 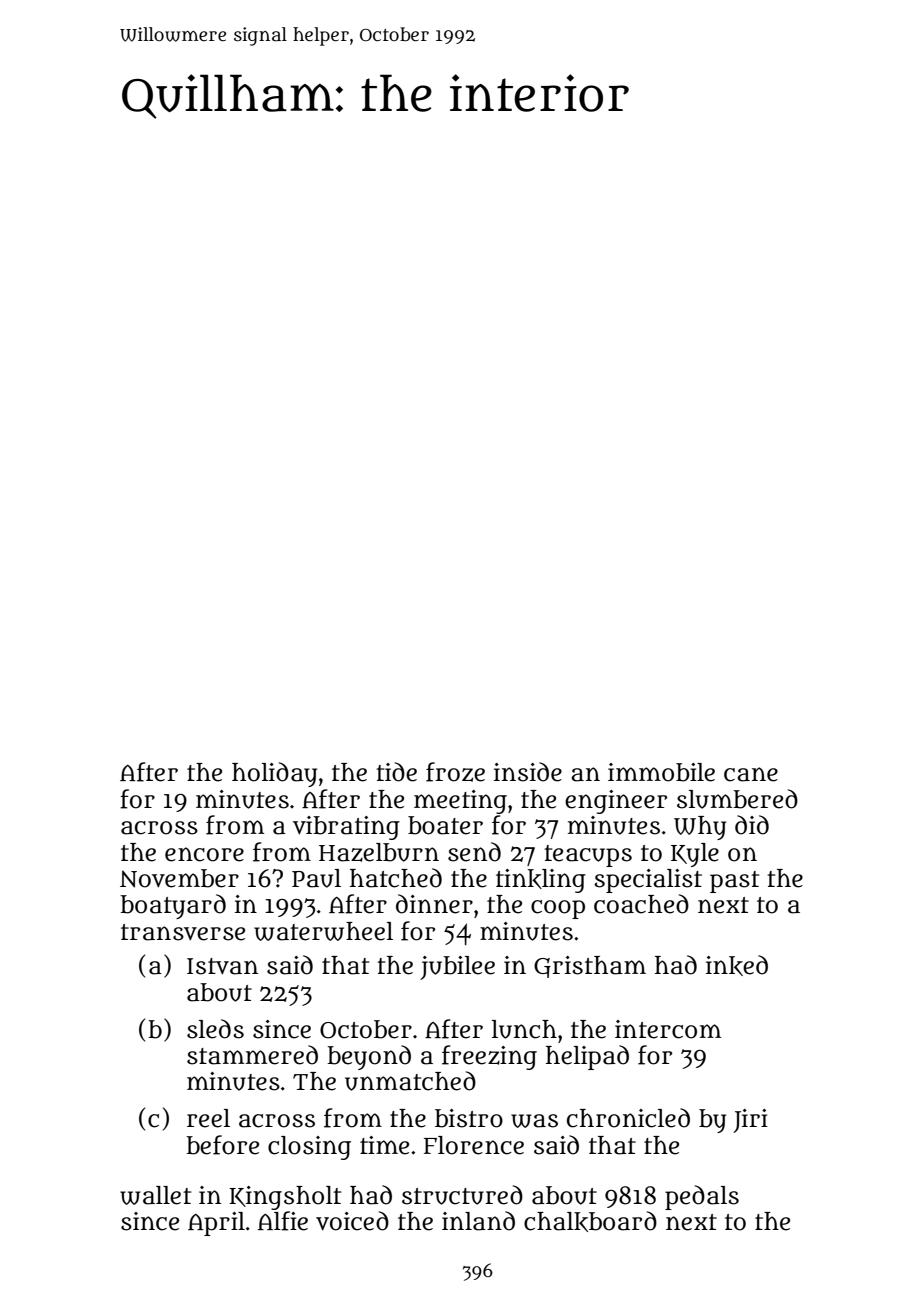 What do you see at coordinates (208, 1118) in the page?
I see `reel` at bounding box center [208, 1118].
